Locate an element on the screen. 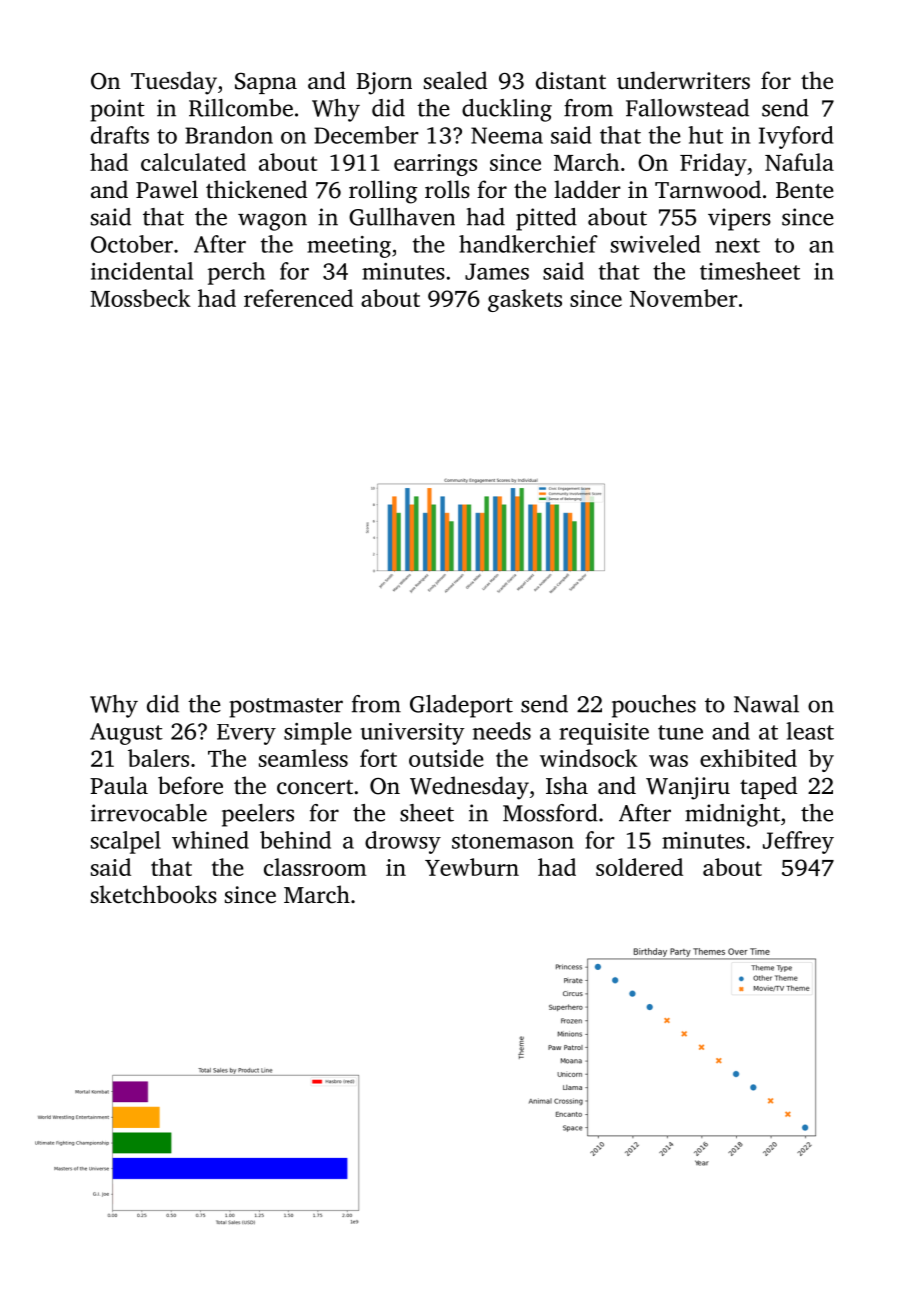 The width and height of the screenshot is (924, 1311). Sapna is located at coordinates (266, 83).
